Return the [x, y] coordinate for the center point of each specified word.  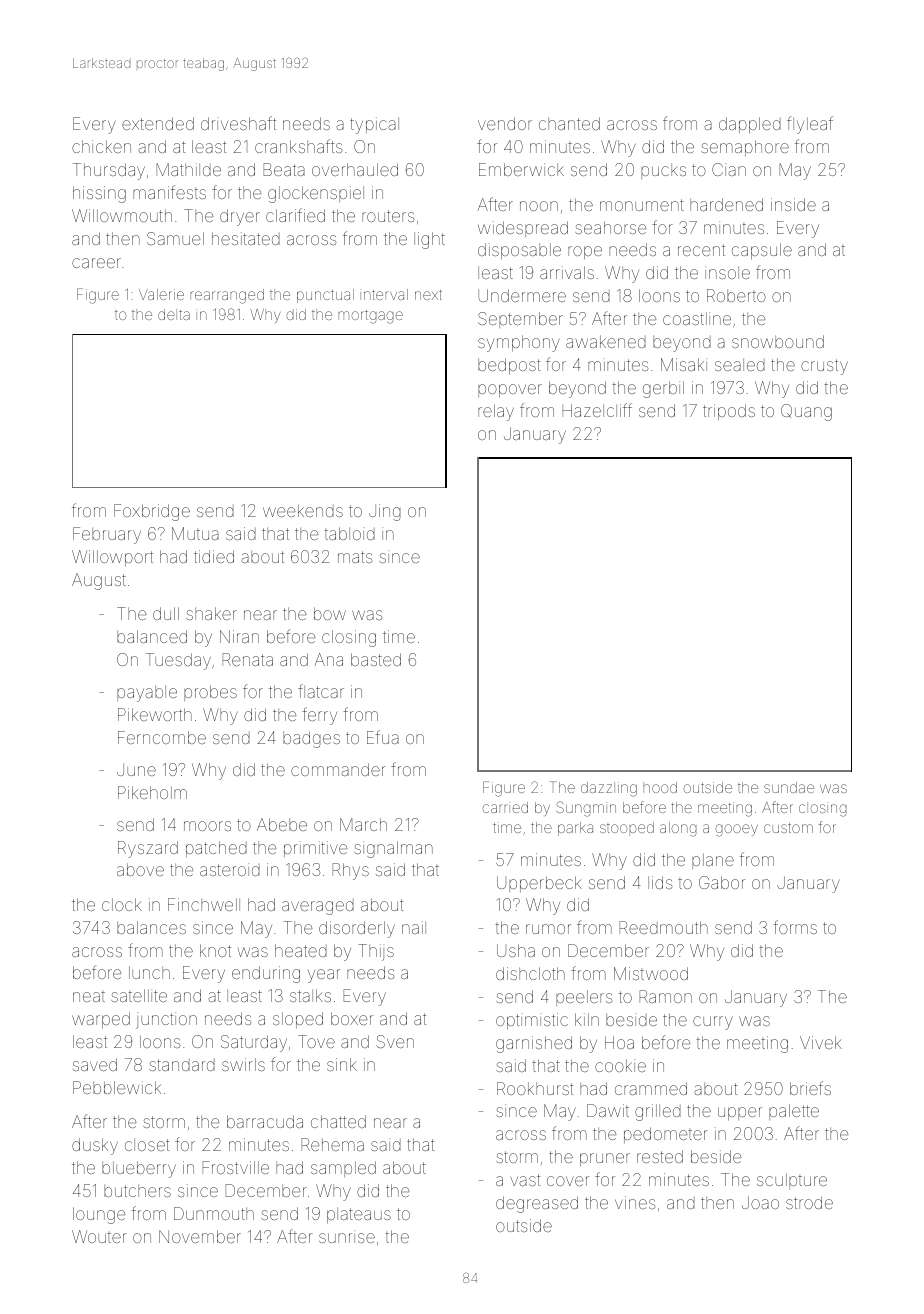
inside [793, 204]
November [200, 1236]
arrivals [567, 272]
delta [174, 314]
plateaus [359, 1215]
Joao [760, 1202]
